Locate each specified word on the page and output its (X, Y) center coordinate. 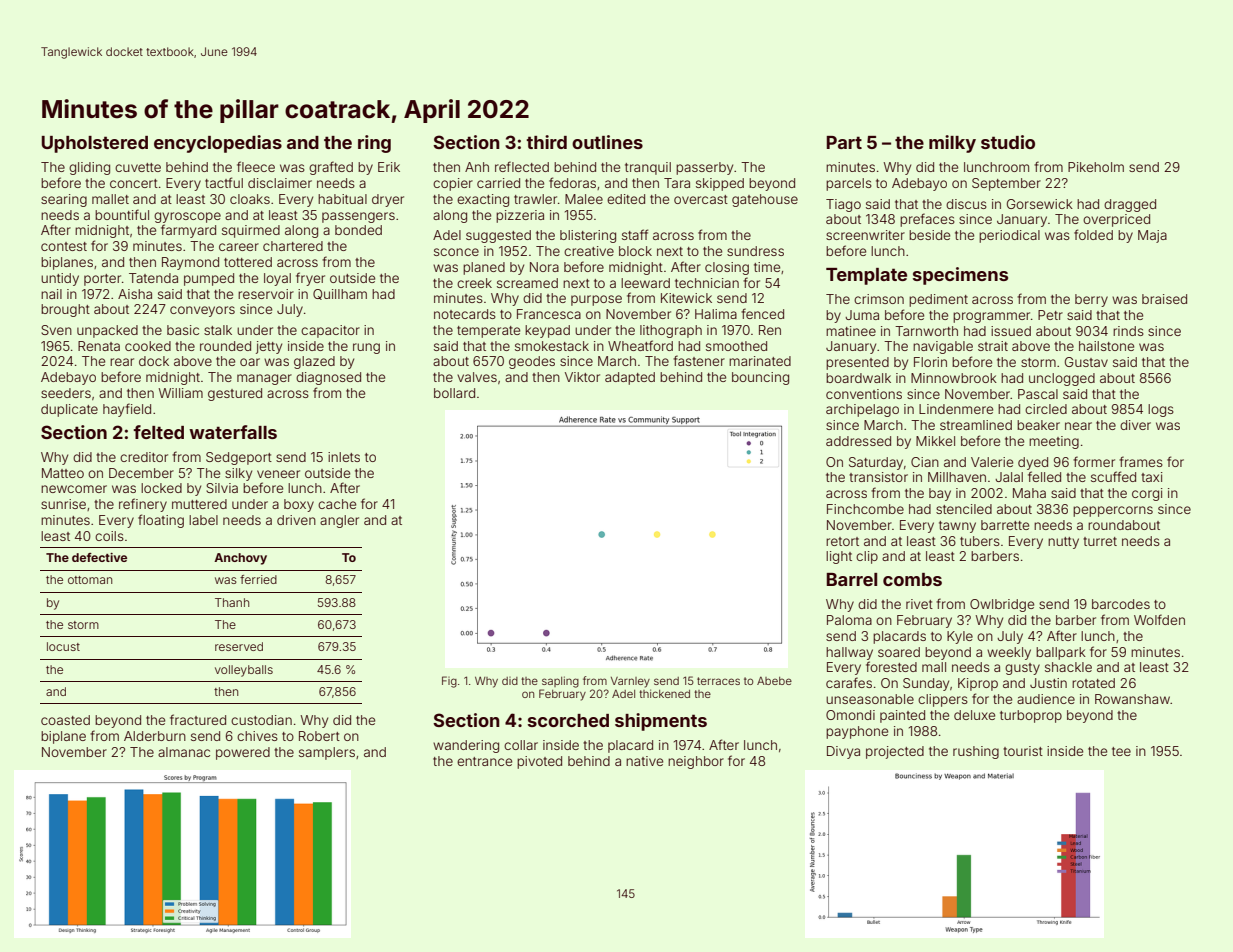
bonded (358, 230)
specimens (960, 276)
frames (1141, 461)
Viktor (582, 377)
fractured (198, 719)
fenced (762, 313)
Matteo (63, 473)
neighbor (696, 762)
